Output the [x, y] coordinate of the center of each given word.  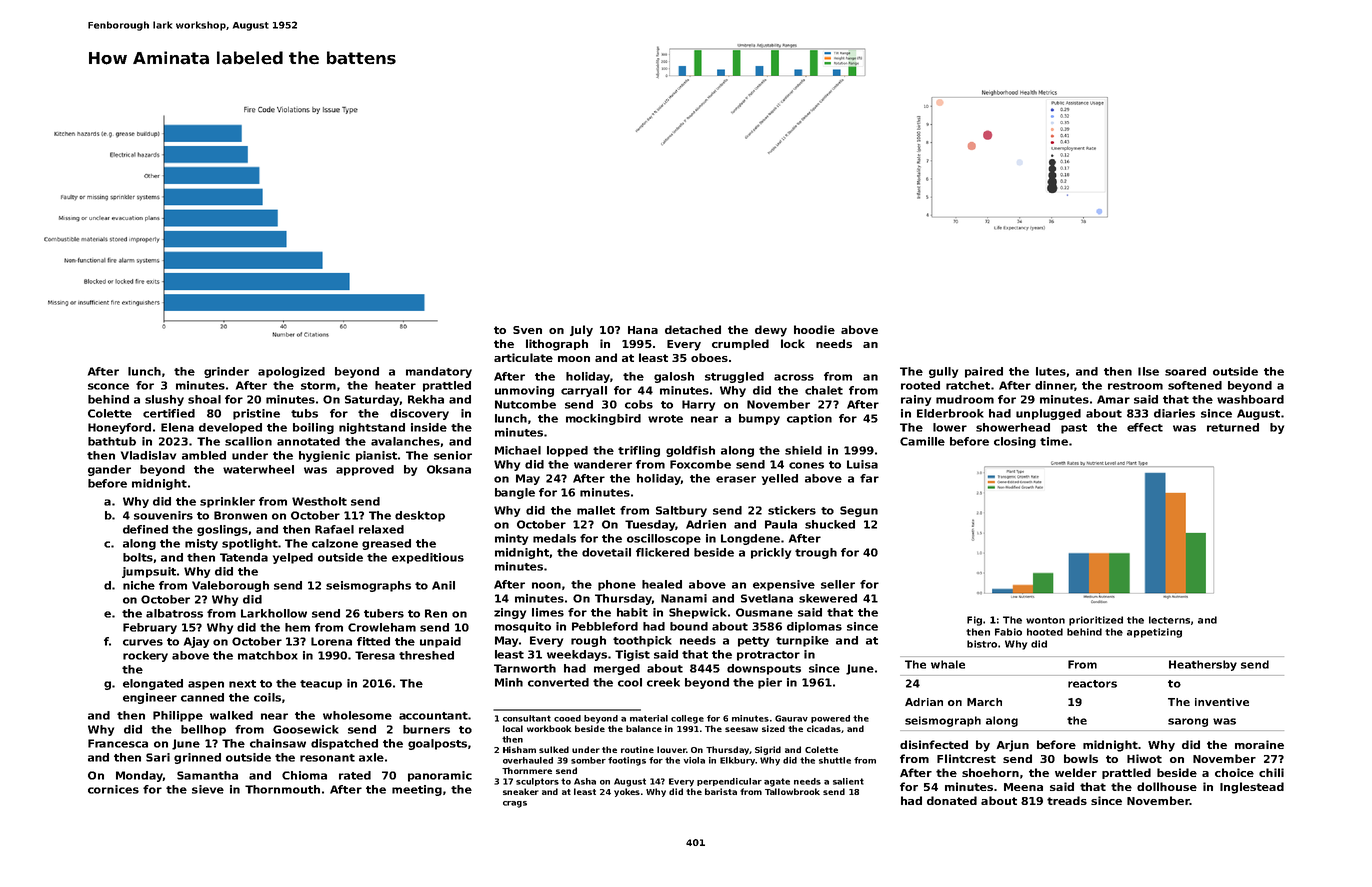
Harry [698, 405]
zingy [510, 613]
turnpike [802, 641]
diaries [1174, 413]
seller [838, 584]
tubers [384, 613]
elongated [153, 684]
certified [169, 413]
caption [809, 419]
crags [515, 804]
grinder [226, 372]
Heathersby [1203, 665]
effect [1145, 427]
